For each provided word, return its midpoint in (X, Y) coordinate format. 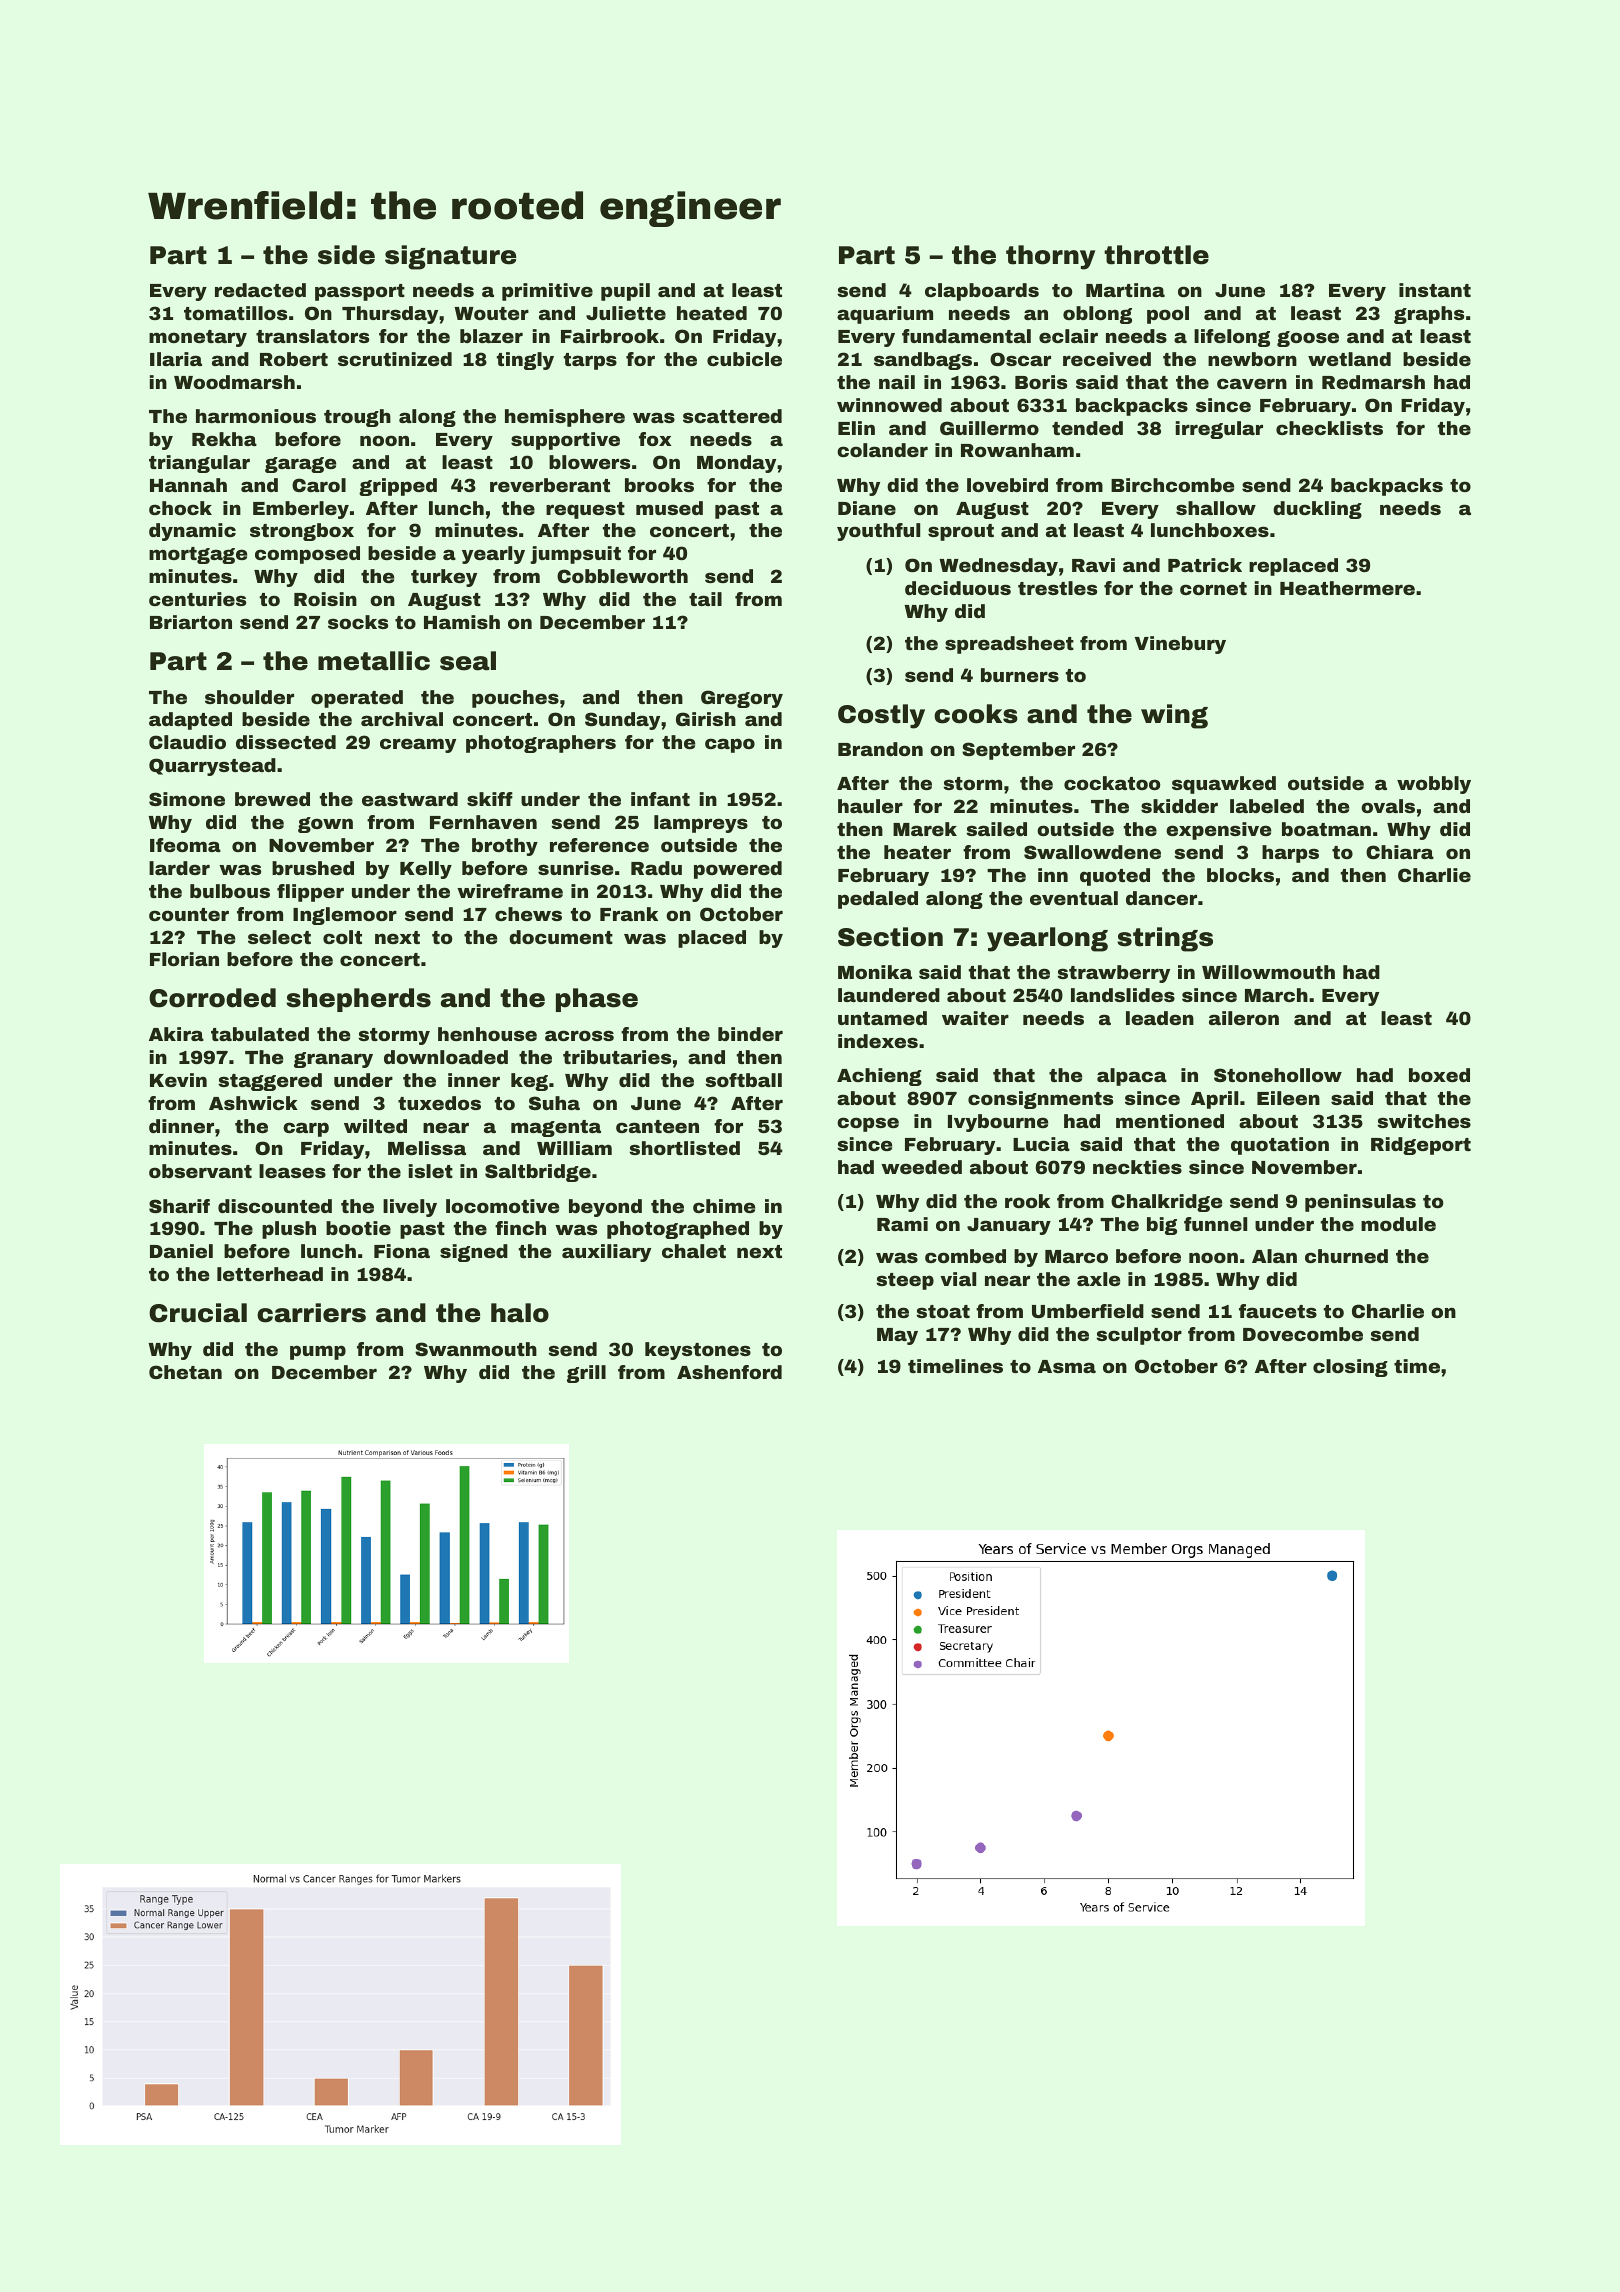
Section (890, 937)
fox (655, 439)
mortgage (198, 555)
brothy (505, 847)
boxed (1439, 1075)
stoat (943, 1311)
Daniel (181, 1251)
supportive (565, 441)
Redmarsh (1373, 382)
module (1398, 1224)
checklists (1329, 428)
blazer (491, 336)
